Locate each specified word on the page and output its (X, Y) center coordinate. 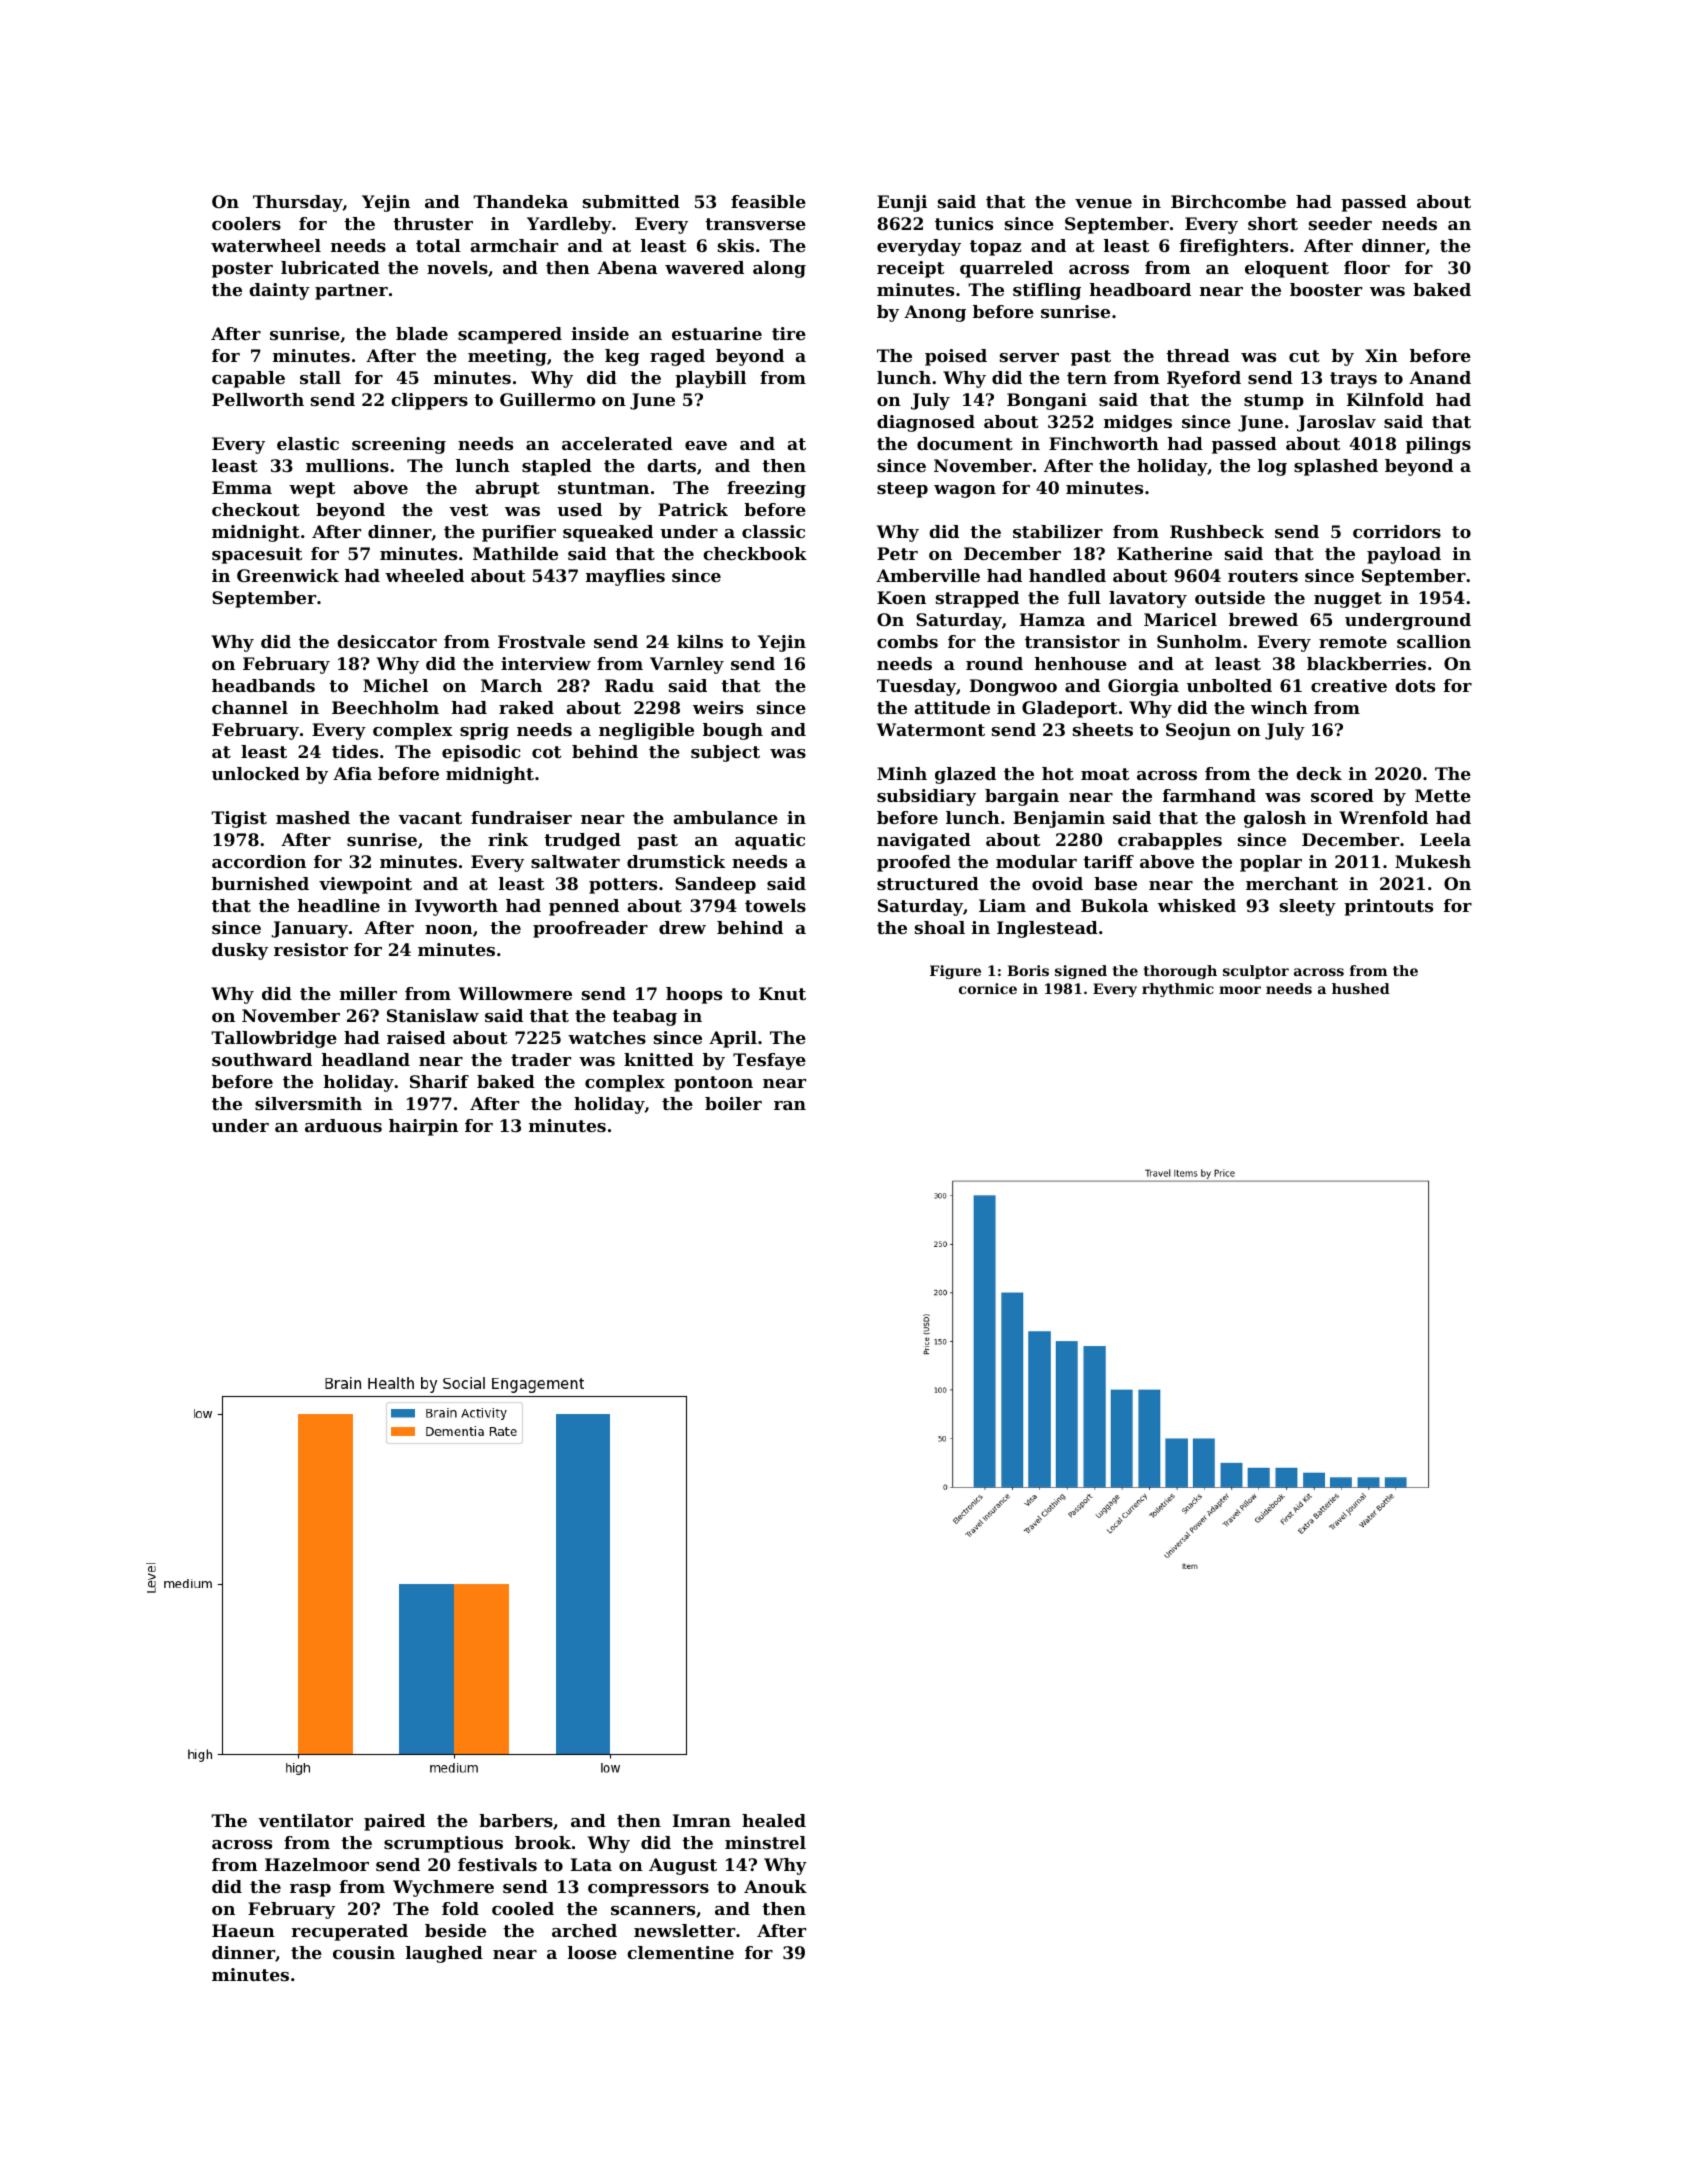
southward (262, 1059)
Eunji (902, 203)
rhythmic (1178, 990)
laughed (444, 1954)
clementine (680, 1952)
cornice (988, 988)
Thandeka (520, 201)
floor (1367, 267)
